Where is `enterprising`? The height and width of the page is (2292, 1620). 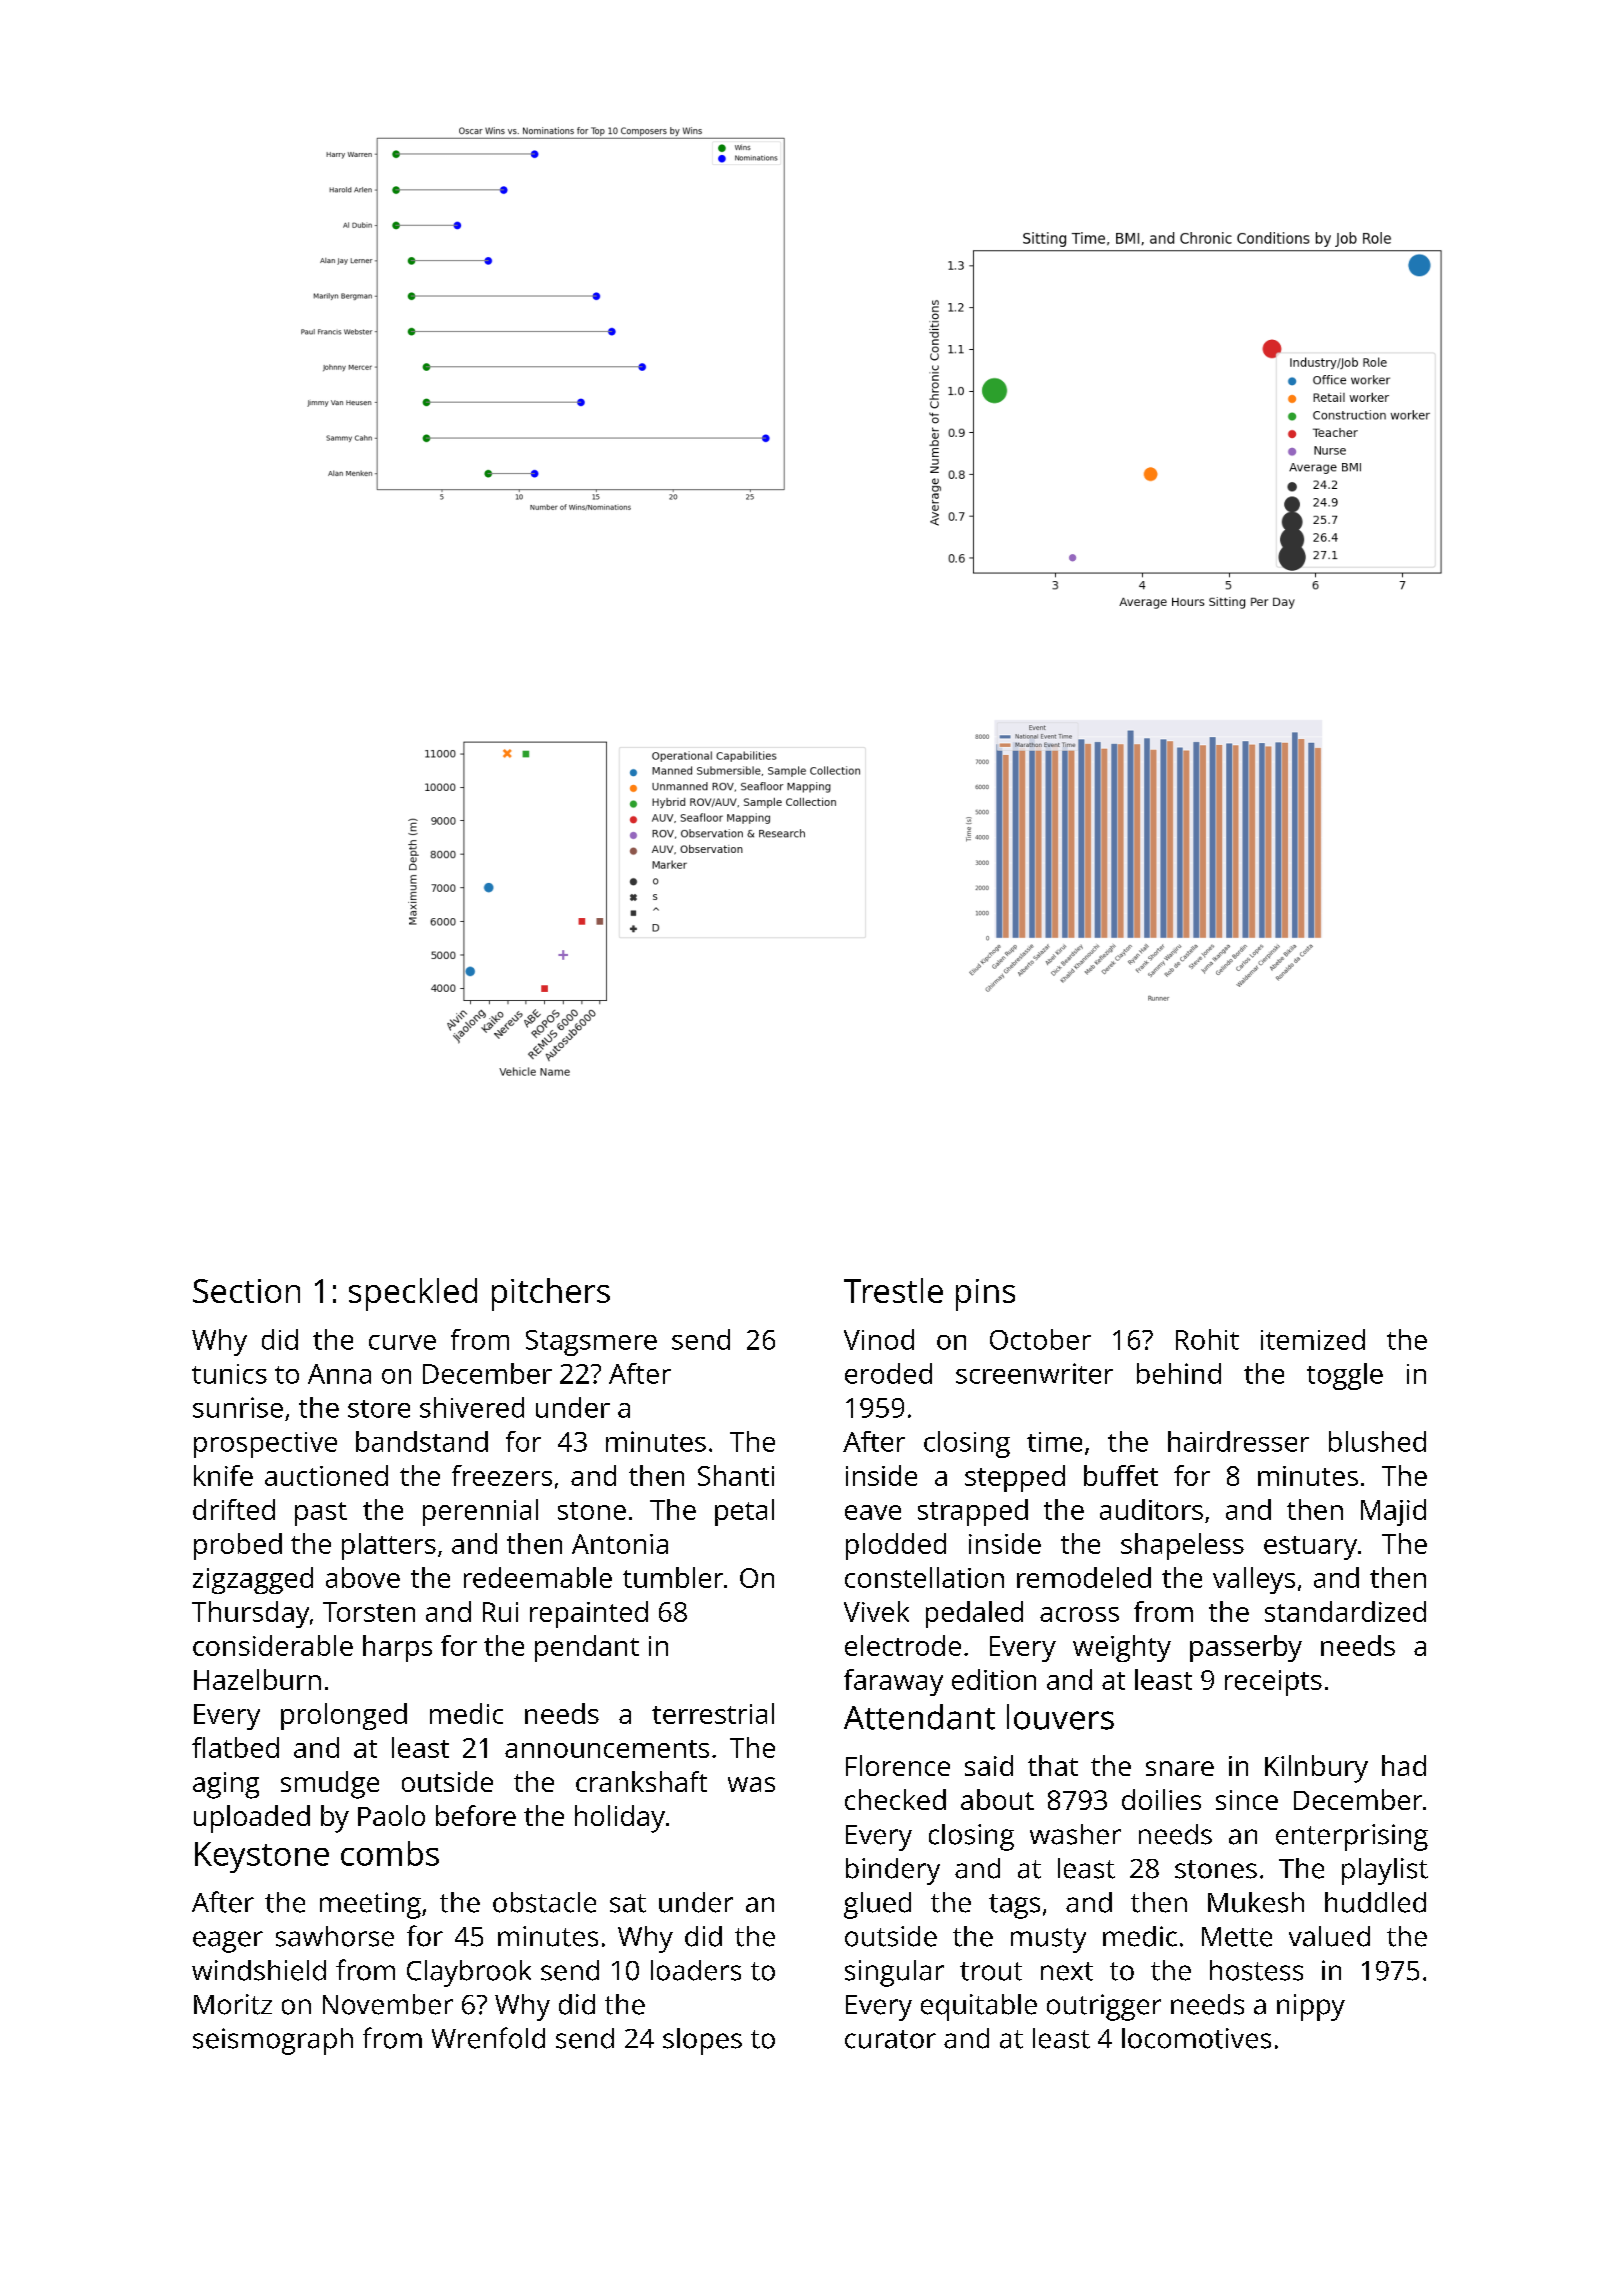
enterprising is located at coordinates (1352, 1837).
